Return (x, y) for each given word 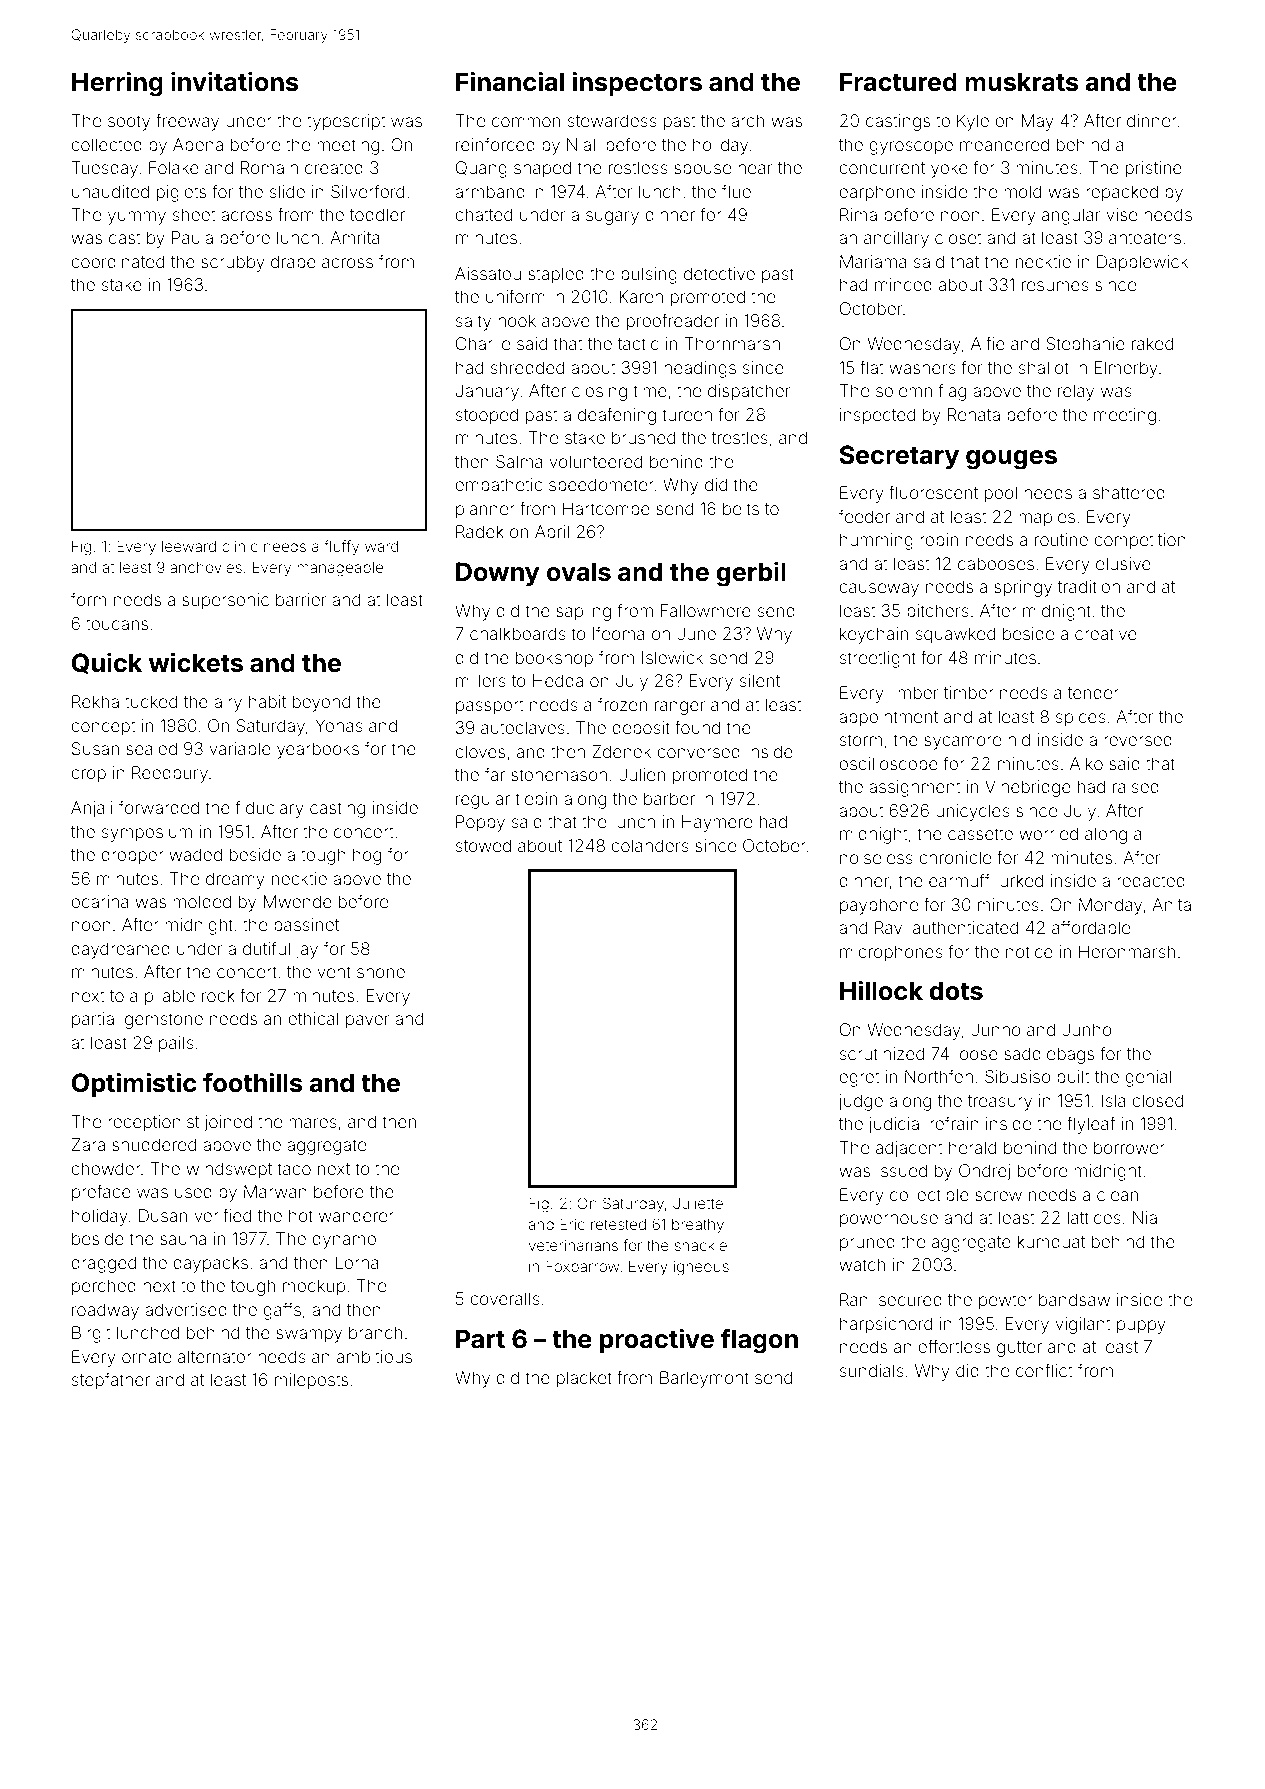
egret (859, 1079)
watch (862, 1264)
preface (101, 1193)
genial (1148, 1078)
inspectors (637, 83)
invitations (235, 81)
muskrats (1022, 82)
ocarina (100, 901)
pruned (867, 1243)
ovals (579, 572)
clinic (240, 546)
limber (914, 692)
